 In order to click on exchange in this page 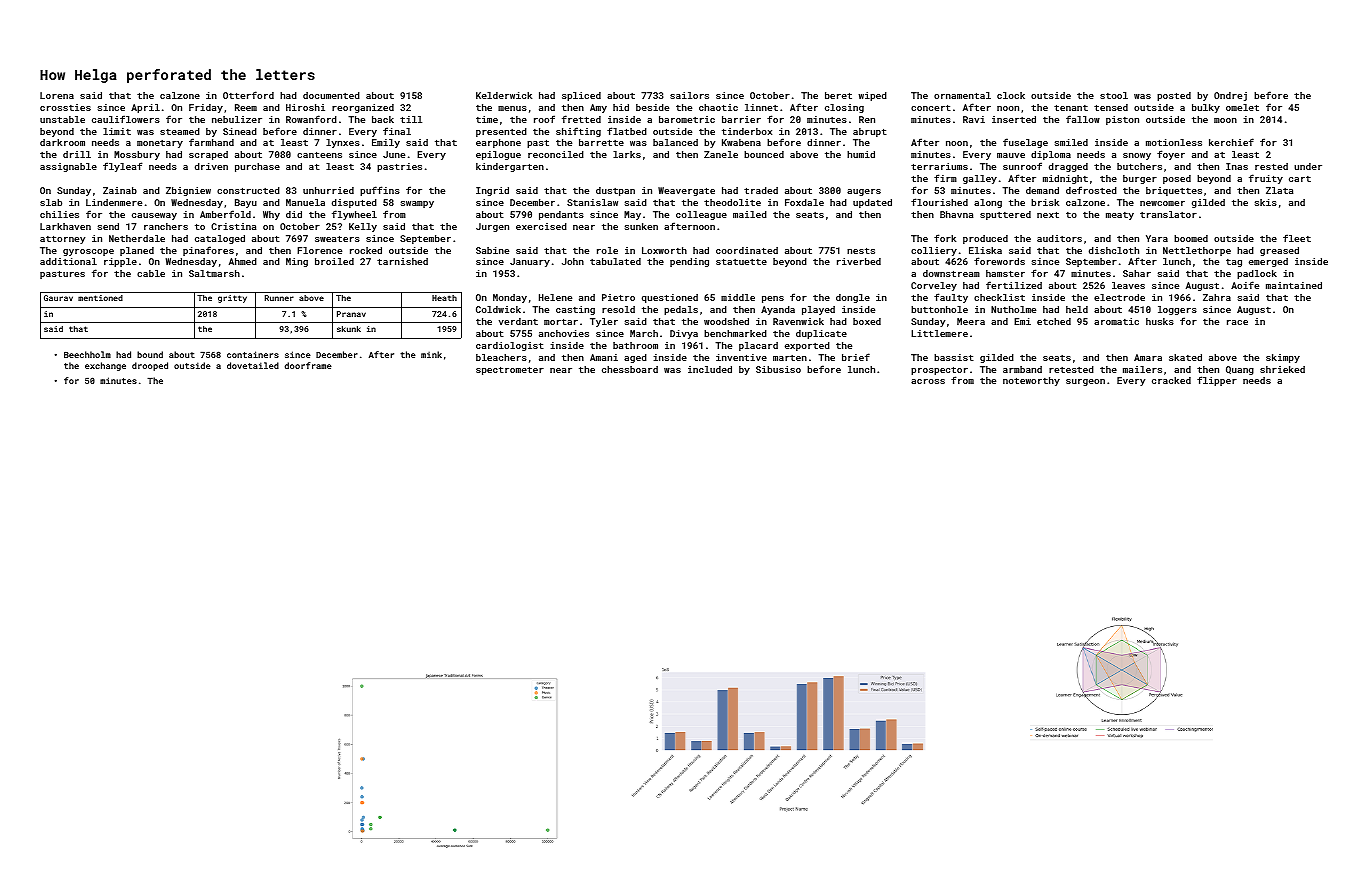, I will do `click(105, 366)`.
